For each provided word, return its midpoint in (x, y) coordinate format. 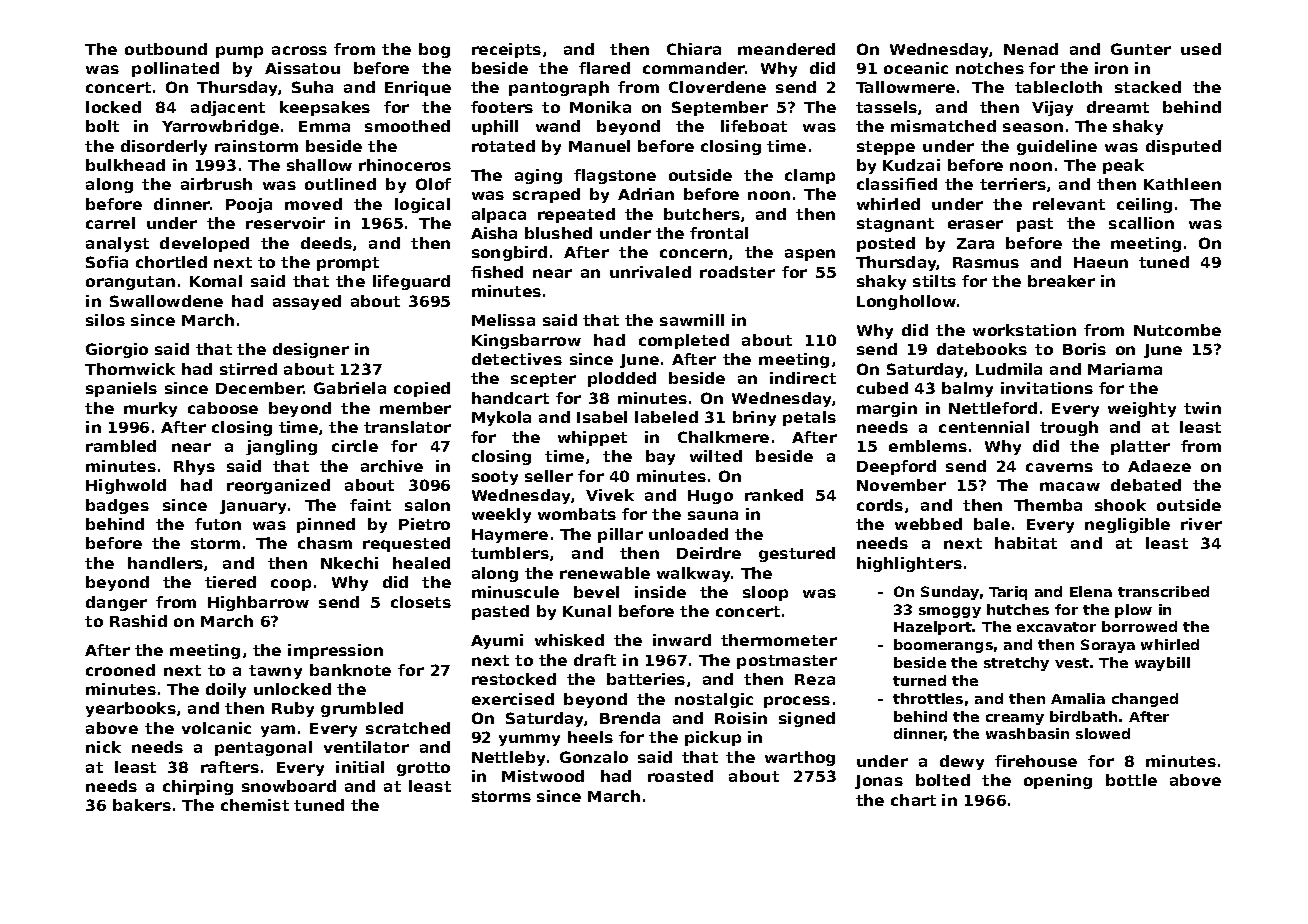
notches (990, 68)
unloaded (688, 534)
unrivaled (650, 272)
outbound (166, 49)
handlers (165, 563)
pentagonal (263, 748)
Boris (1084, 349)
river (1201, 524)
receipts (506, 50)
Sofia (107, 262)
